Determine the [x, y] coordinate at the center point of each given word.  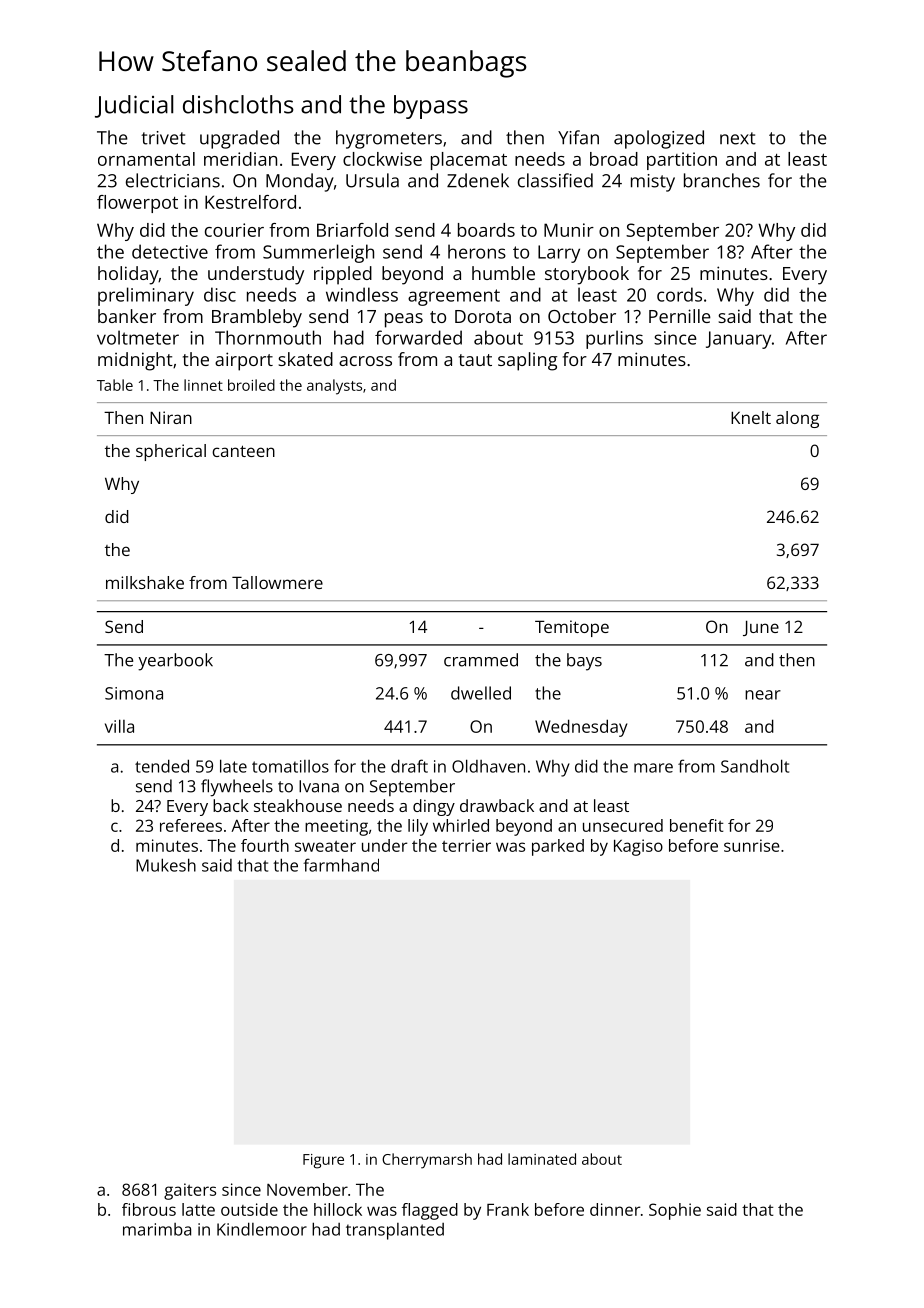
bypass [431, 107]
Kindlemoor [262, 1229]
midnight [135, 361]
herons [477, 251]
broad [614, 159]
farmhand [341, 865]
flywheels [237, 788]
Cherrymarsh [427, 1161]
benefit [696, 825]
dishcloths [238, 104]
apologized [659, 139]
